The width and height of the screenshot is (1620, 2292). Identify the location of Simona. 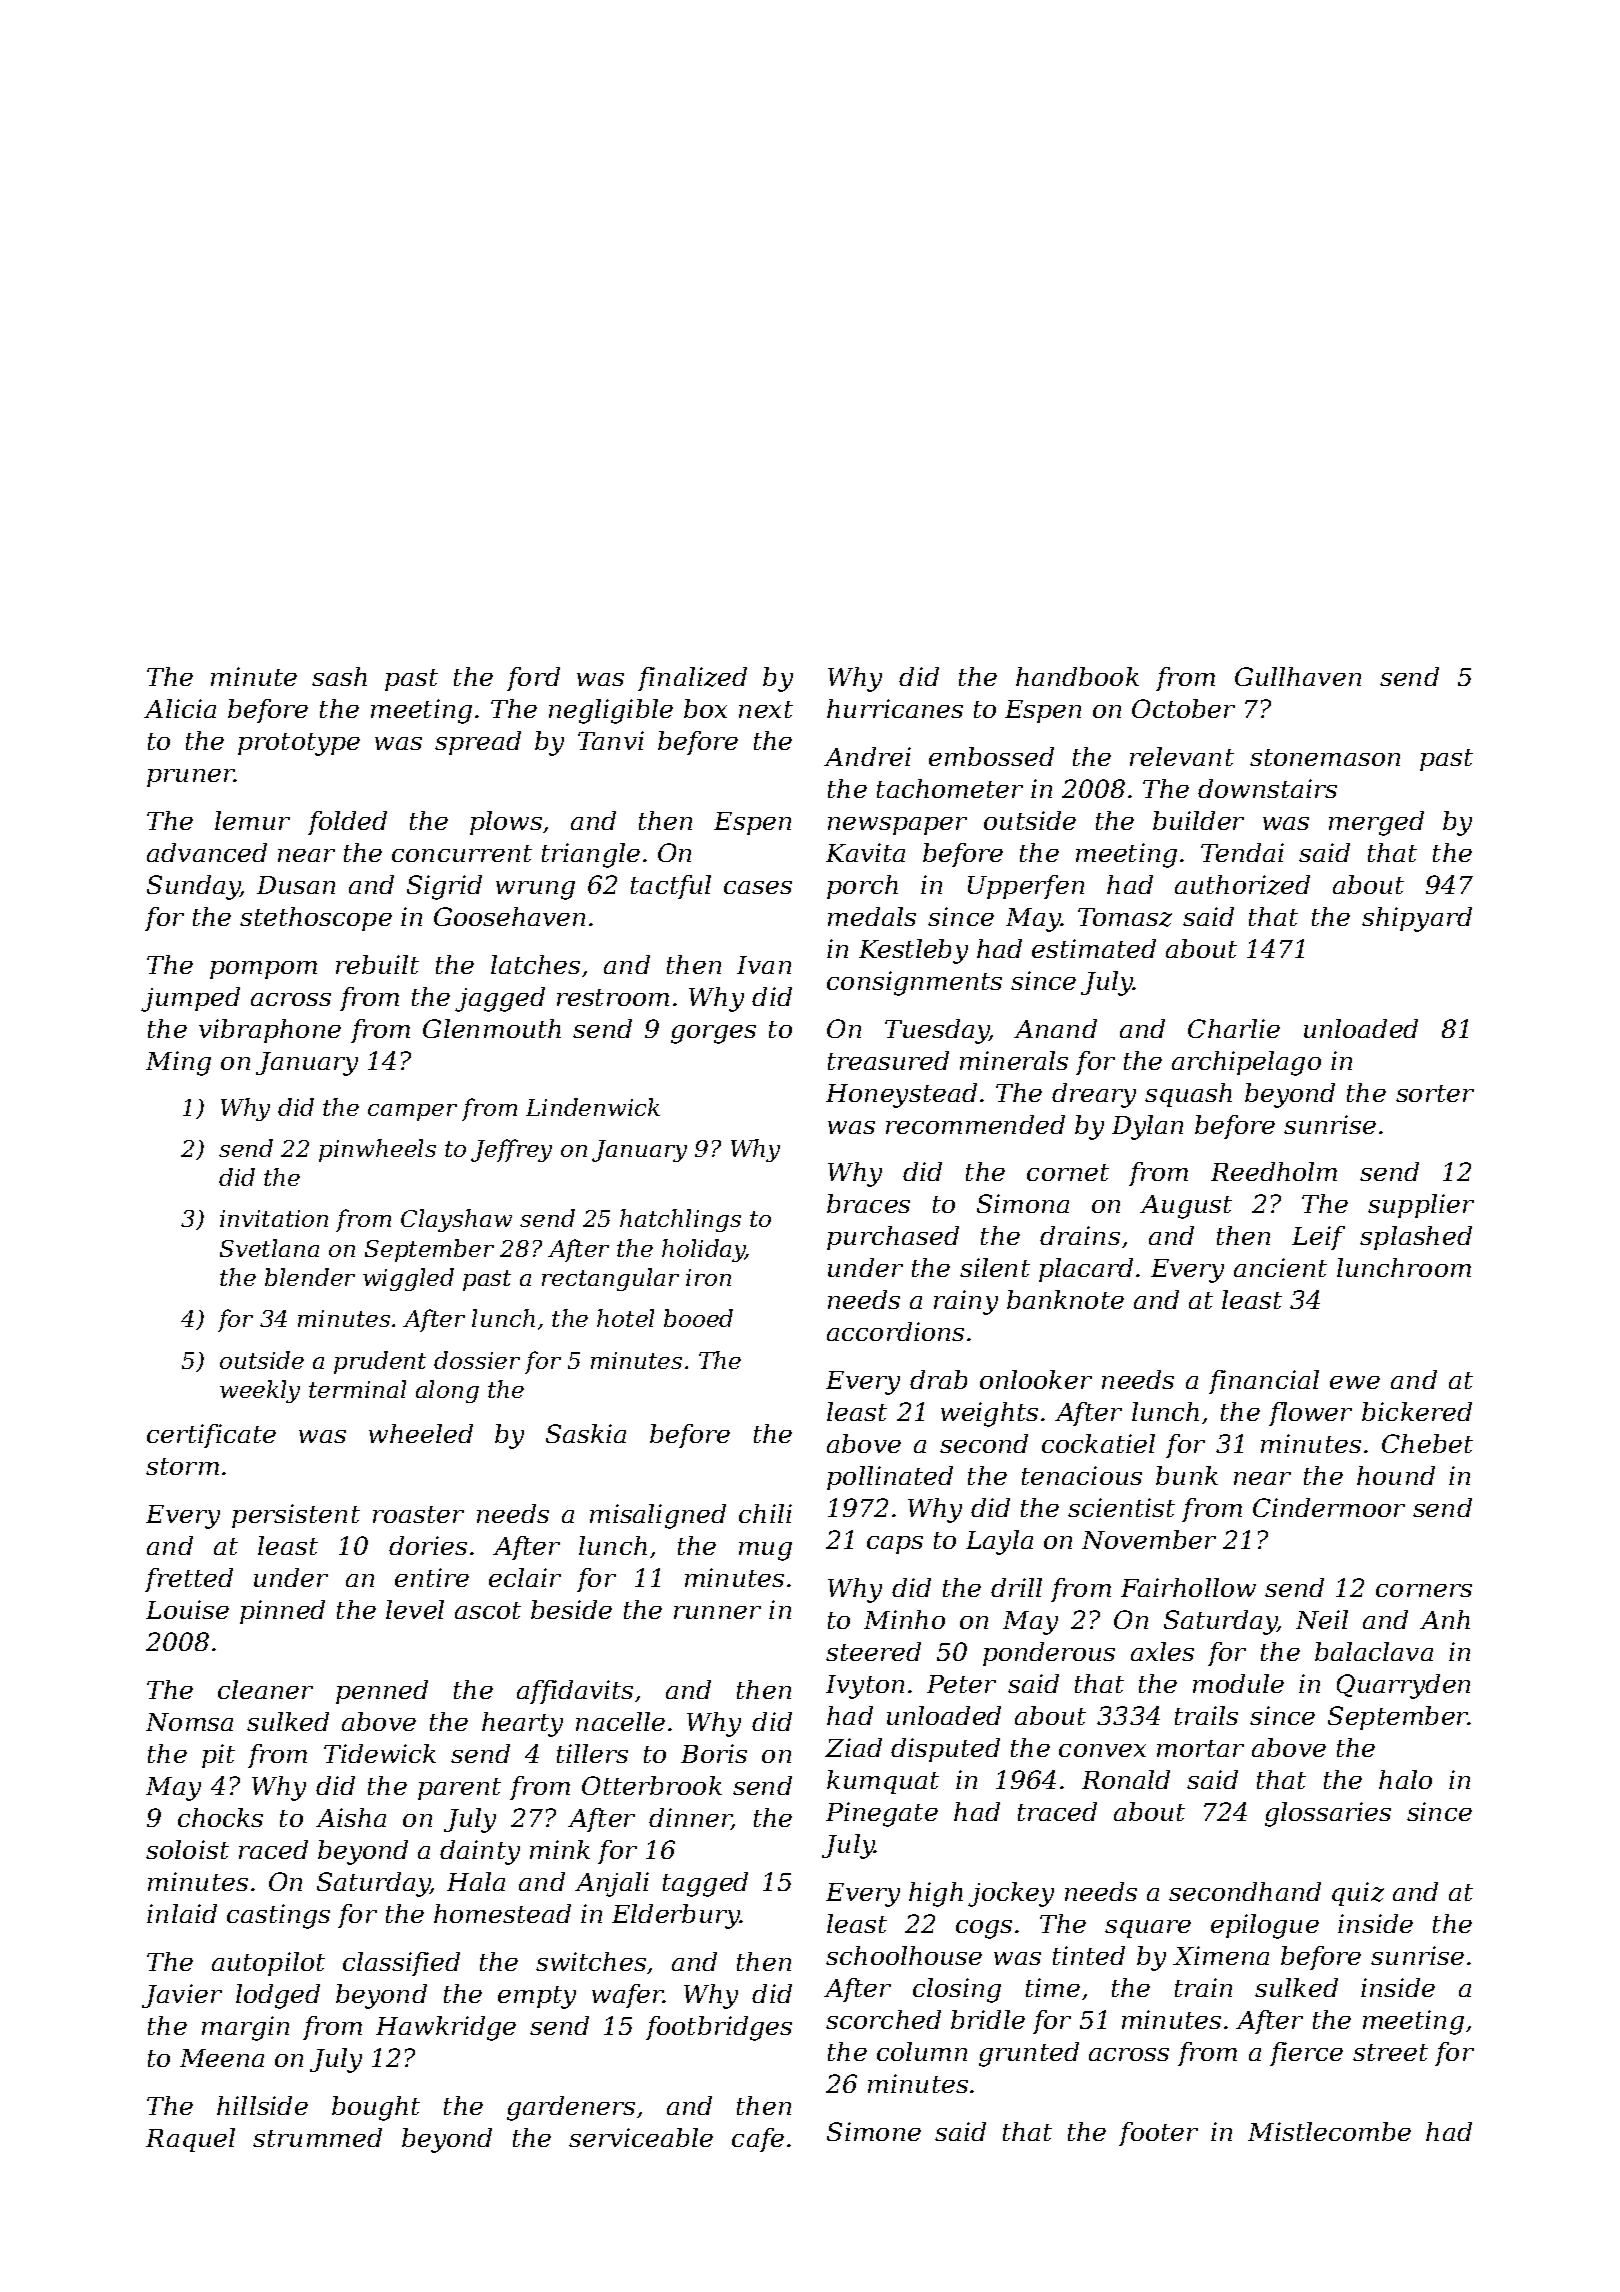
(1023, 1203).
